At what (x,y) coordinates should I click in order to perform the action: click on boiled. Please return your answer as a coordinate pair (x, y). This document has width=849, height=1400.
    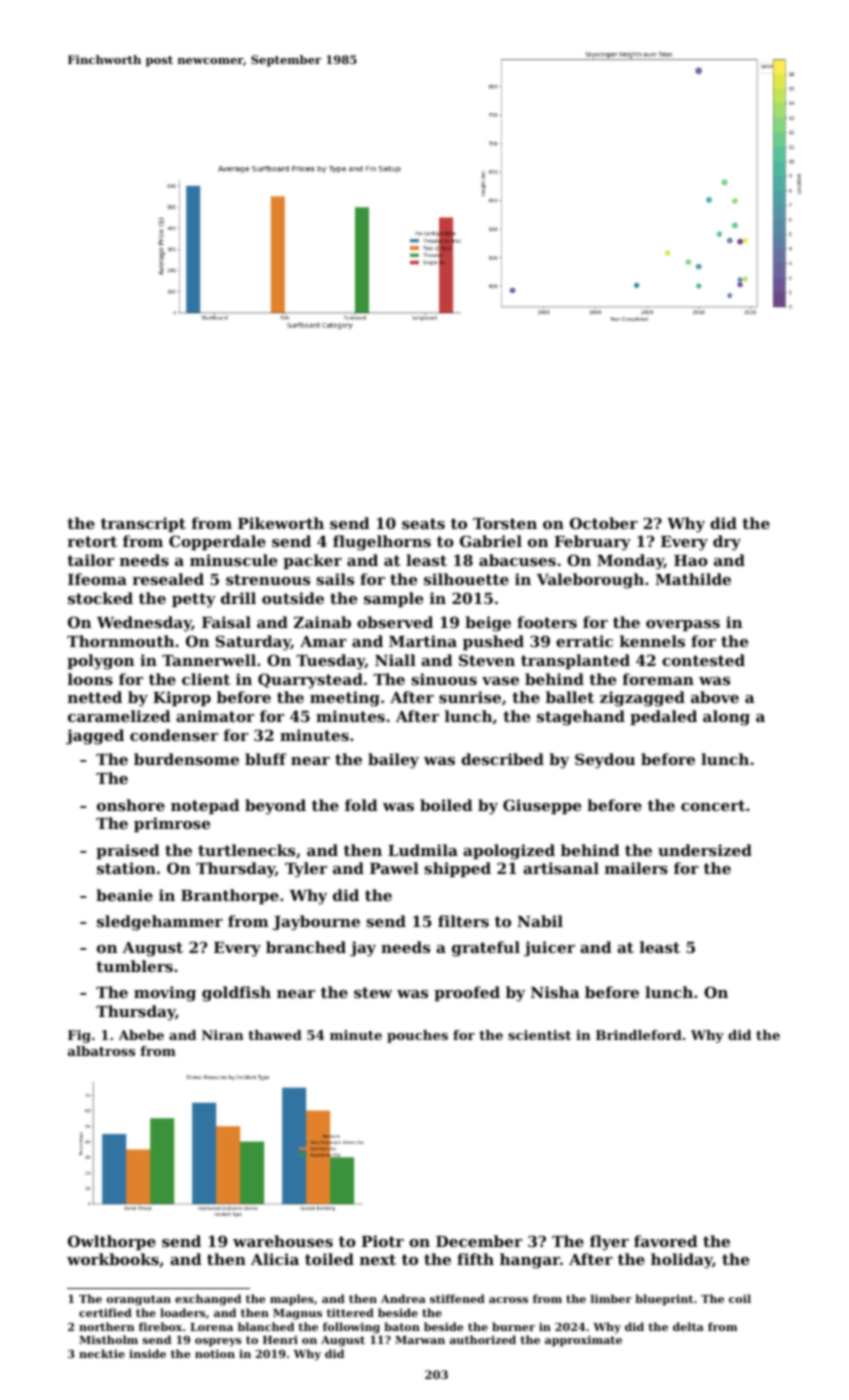
    Looking at the image, I should click on (446, 805).
